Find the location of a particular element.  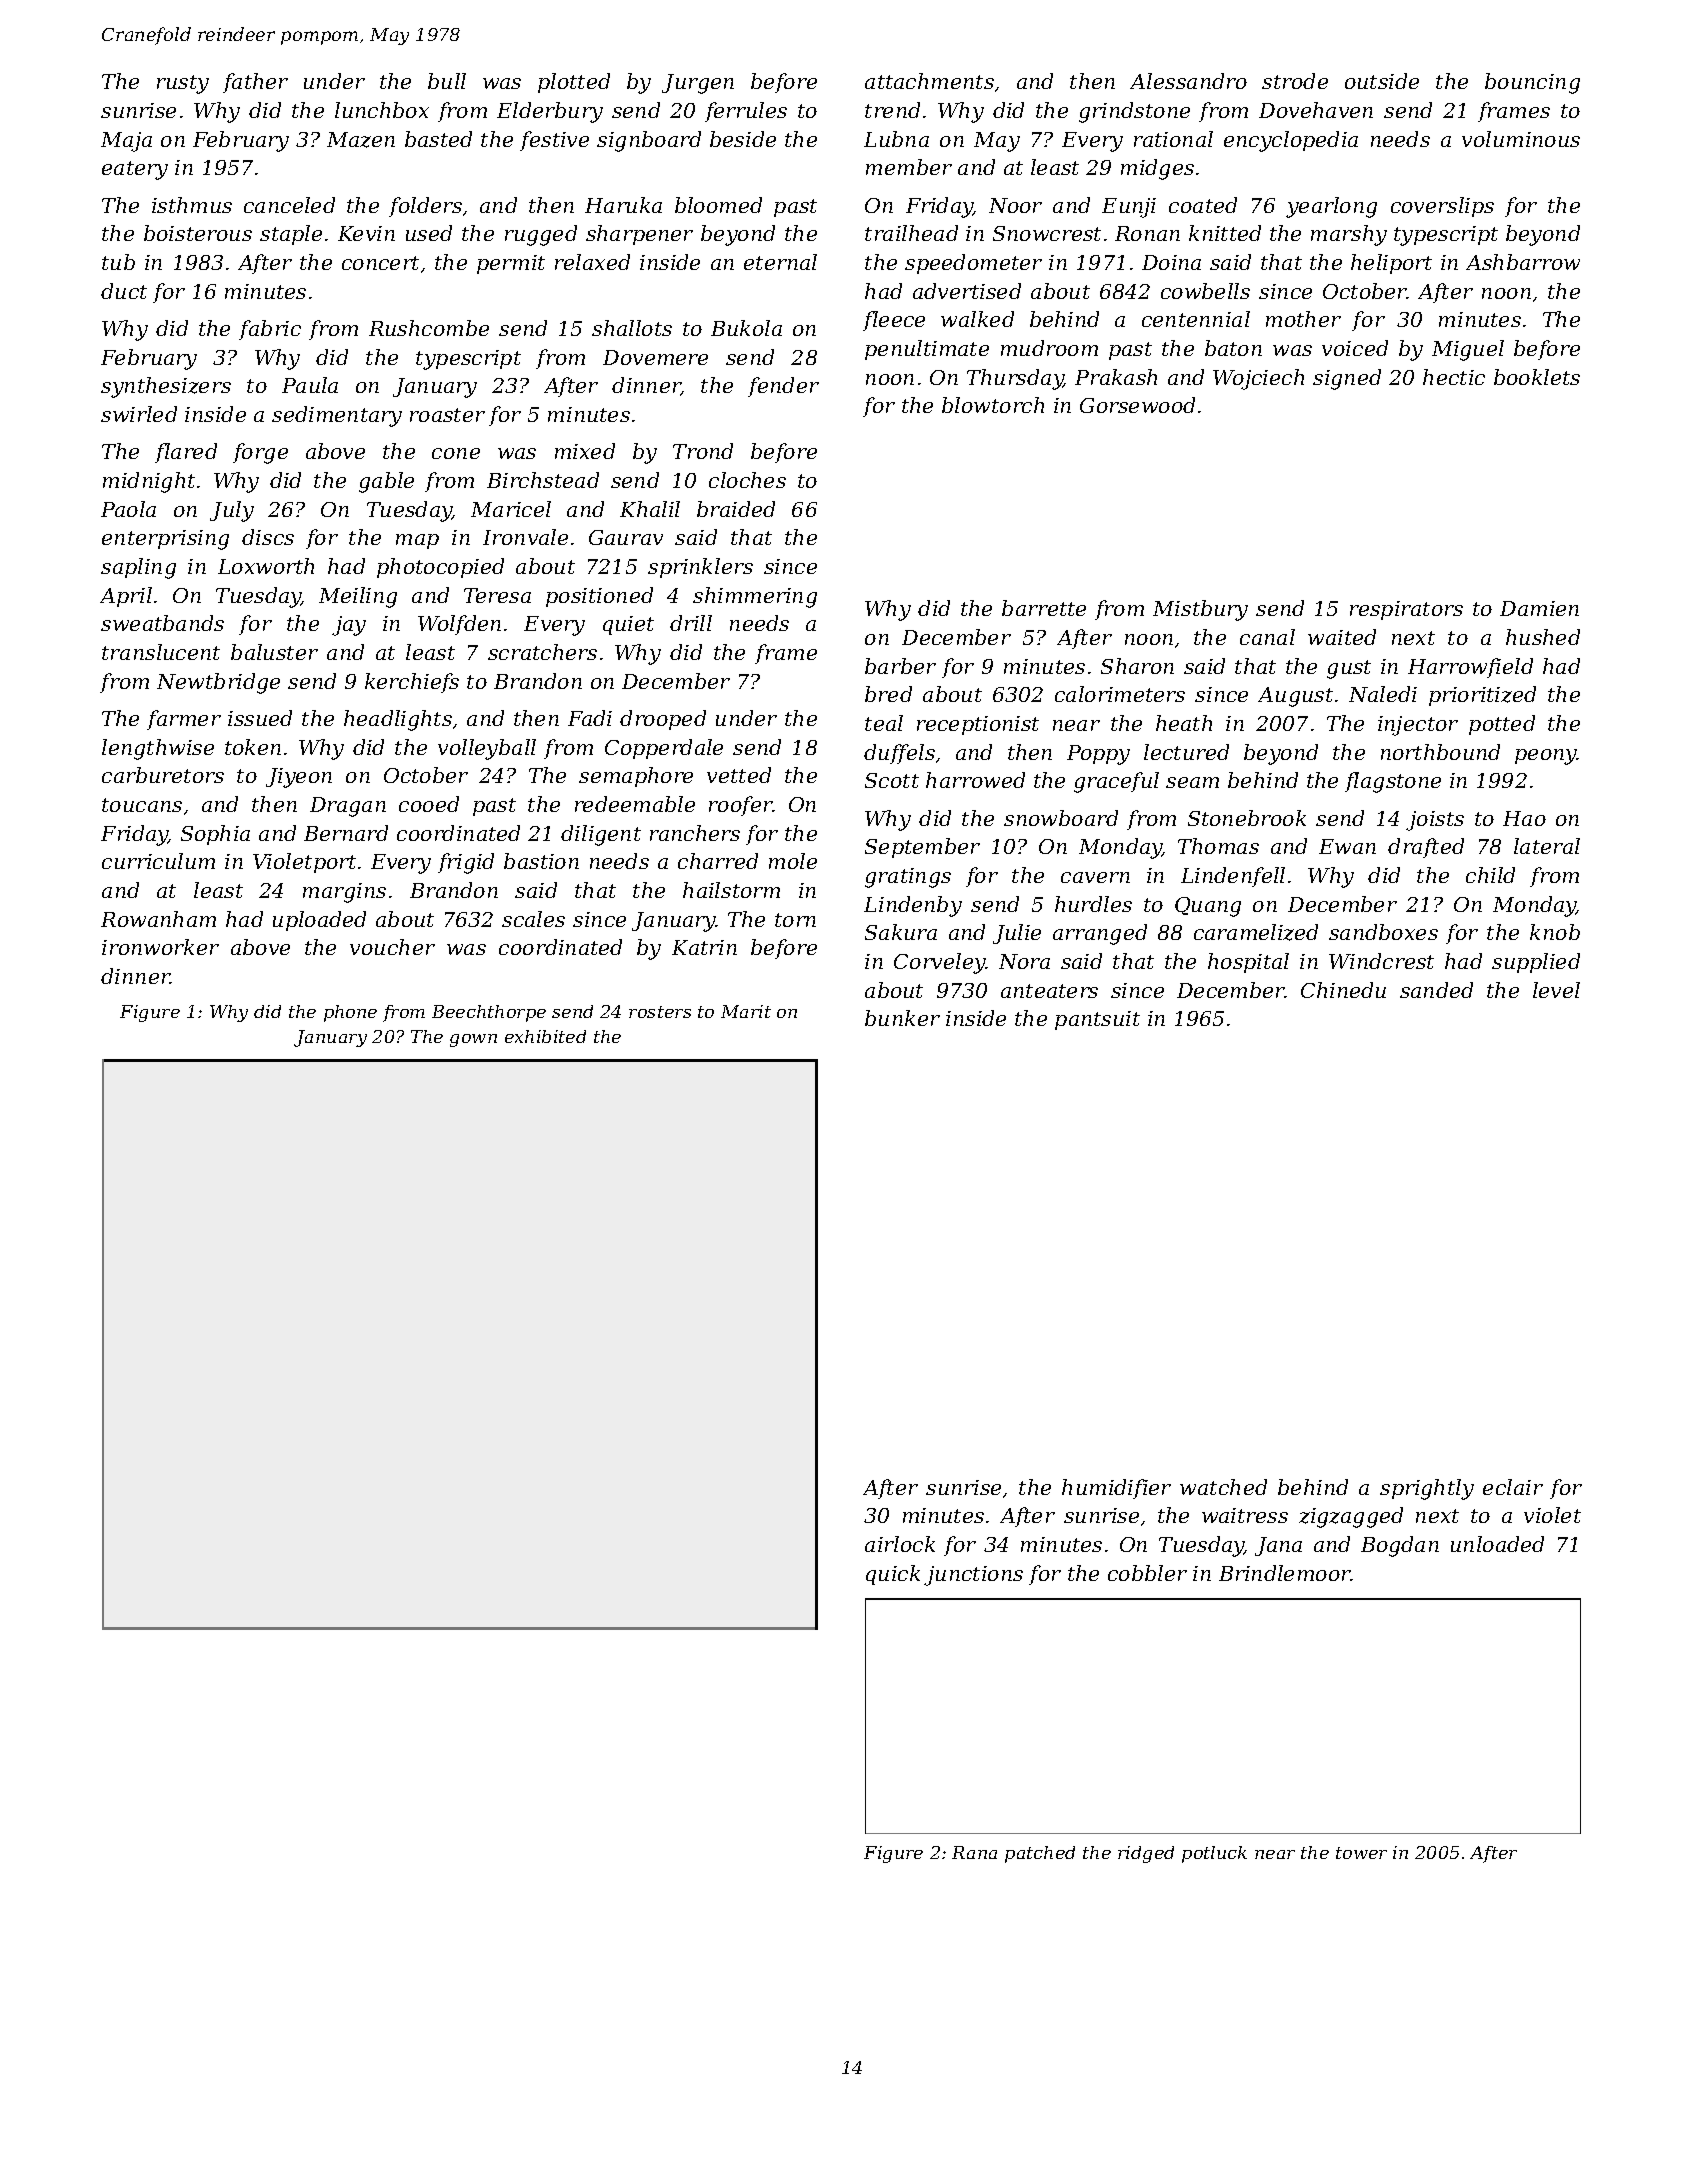

junctions is located at coordinates (973, 1576).
